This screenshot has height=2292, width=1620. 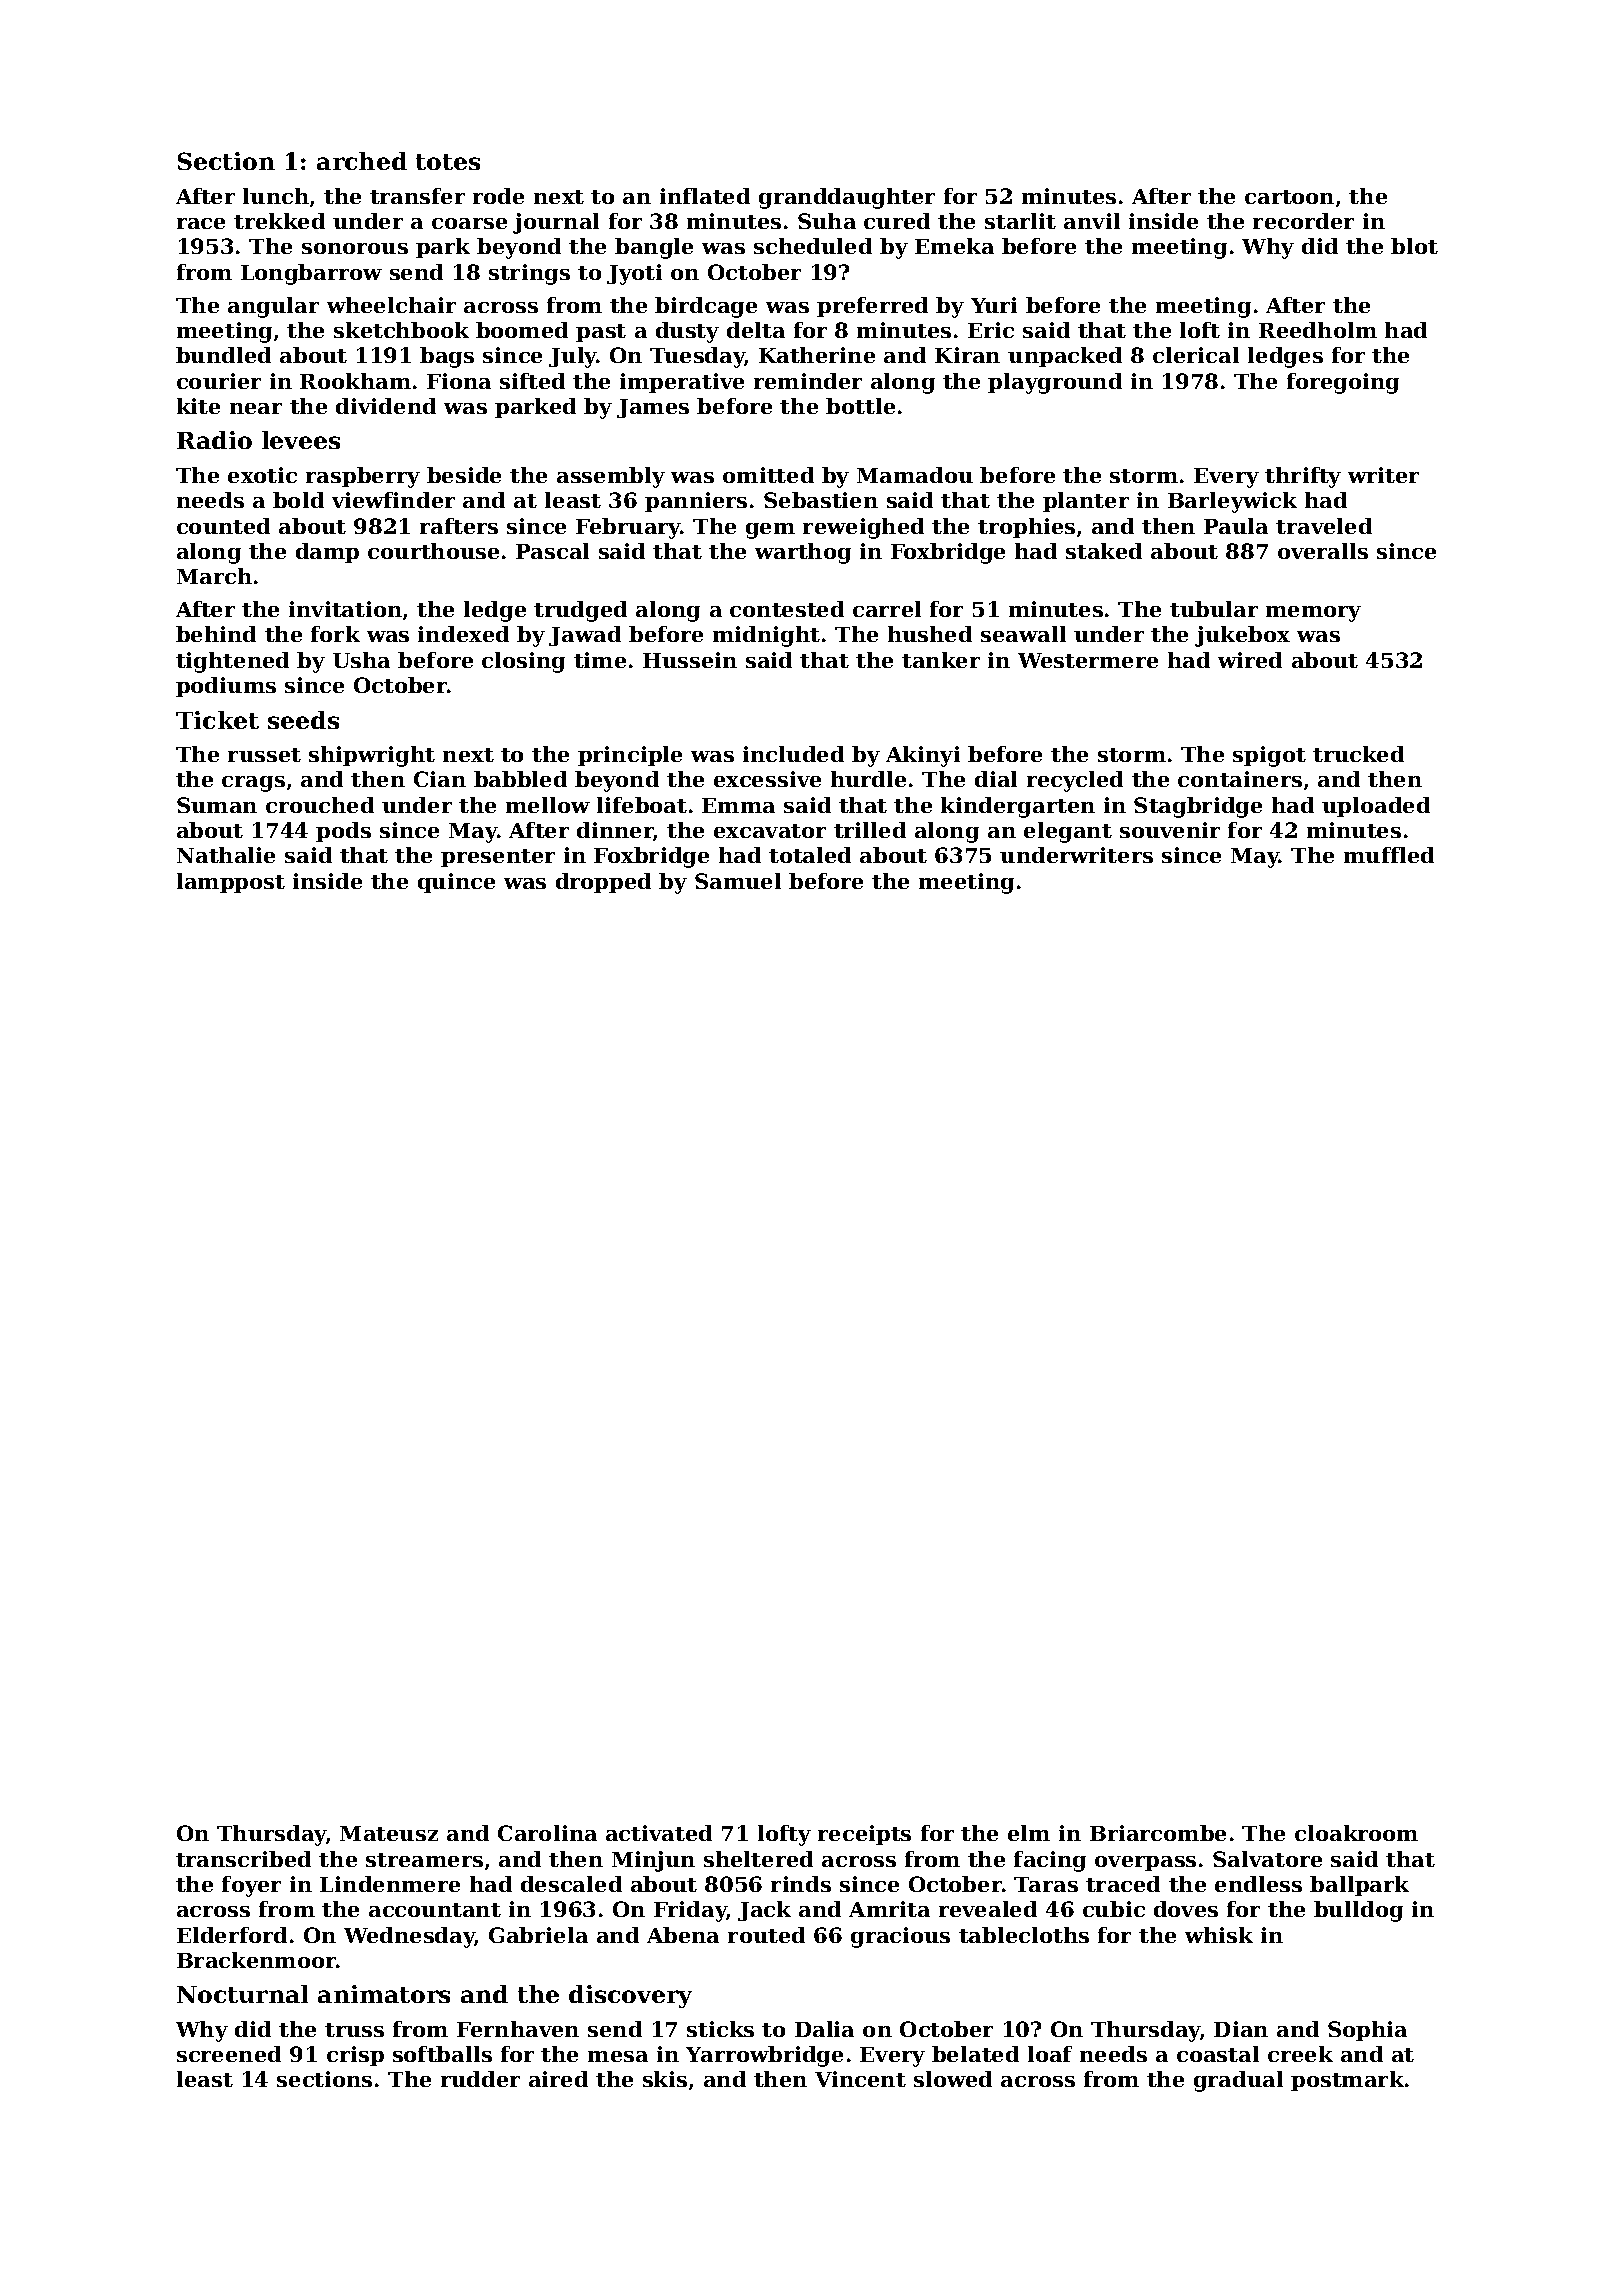 I want to click on Gabriela, so click(x=538, y=1935).
